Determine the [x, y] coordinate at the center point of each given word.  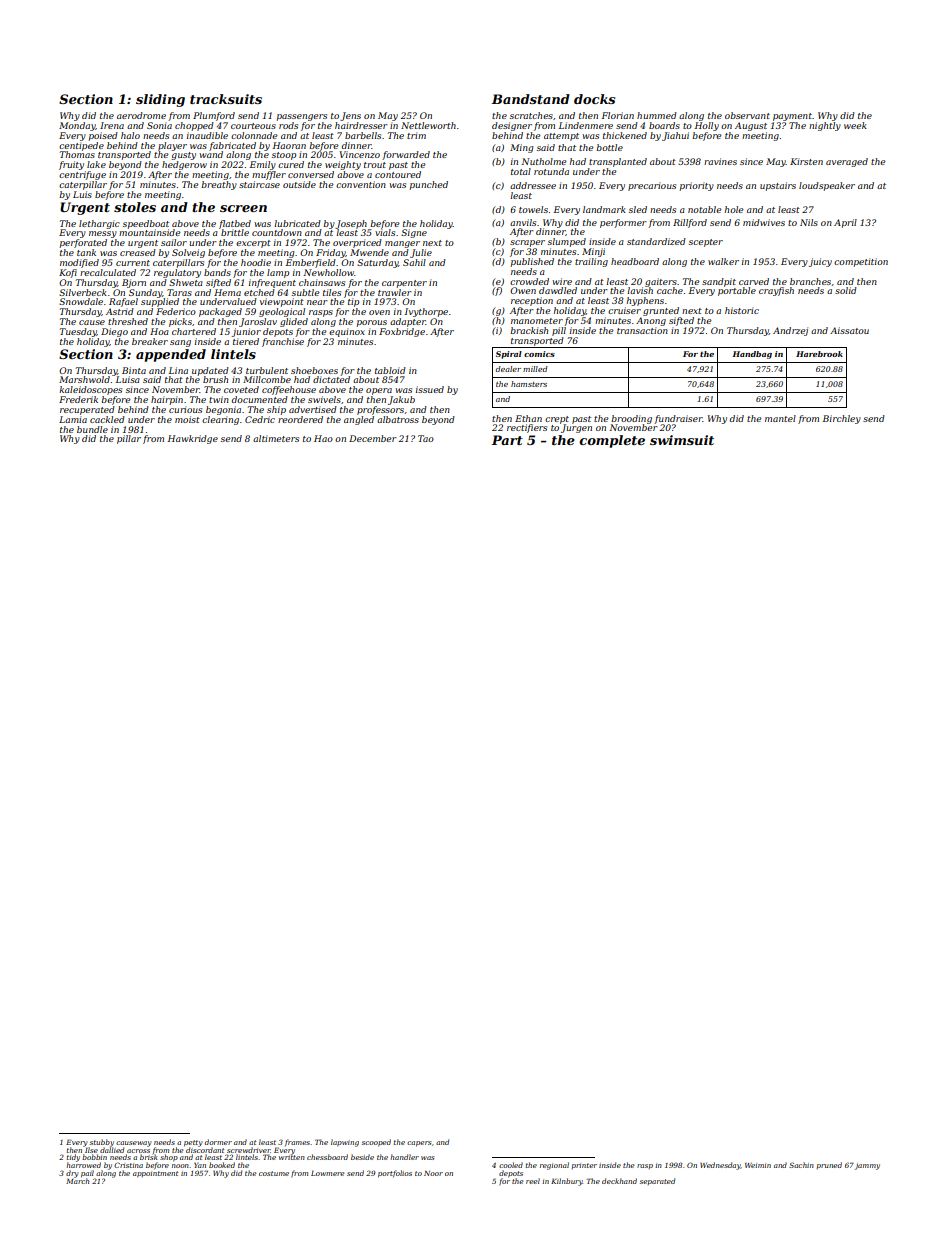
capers [419, 1144]
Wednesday [720, 1166]
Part [507, 440]
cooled [511, 1165]
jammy [867, 1166]
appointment [155, 1174]
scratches [531, 115]
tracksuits [226, 99]
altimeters [276, 438]
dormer [218, 1142]
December [373, 438]
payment [792, 117]
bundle [92, 429]
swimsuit [682, 440]
